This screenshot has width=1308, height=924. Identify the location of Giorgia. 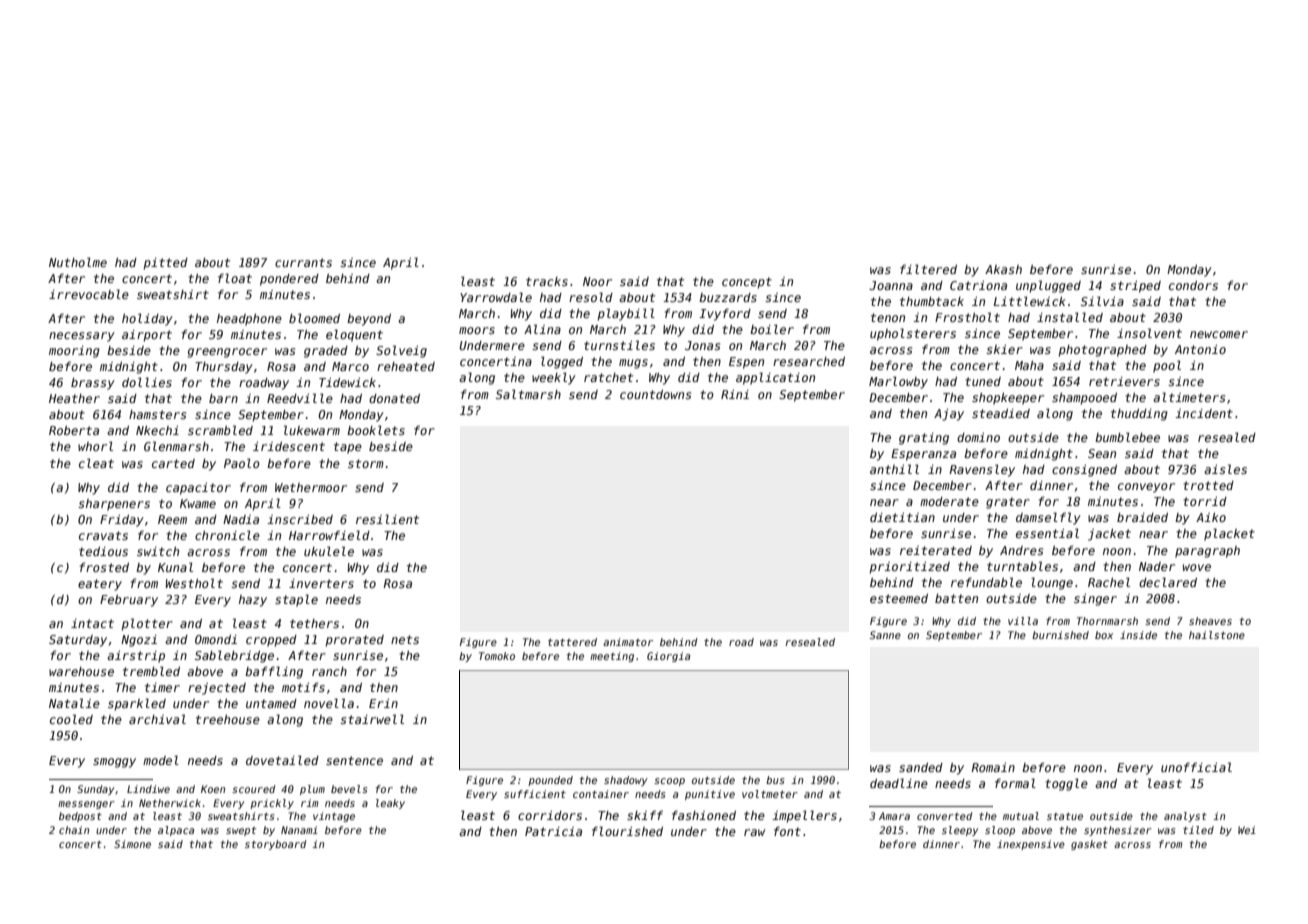
(668, 657).
